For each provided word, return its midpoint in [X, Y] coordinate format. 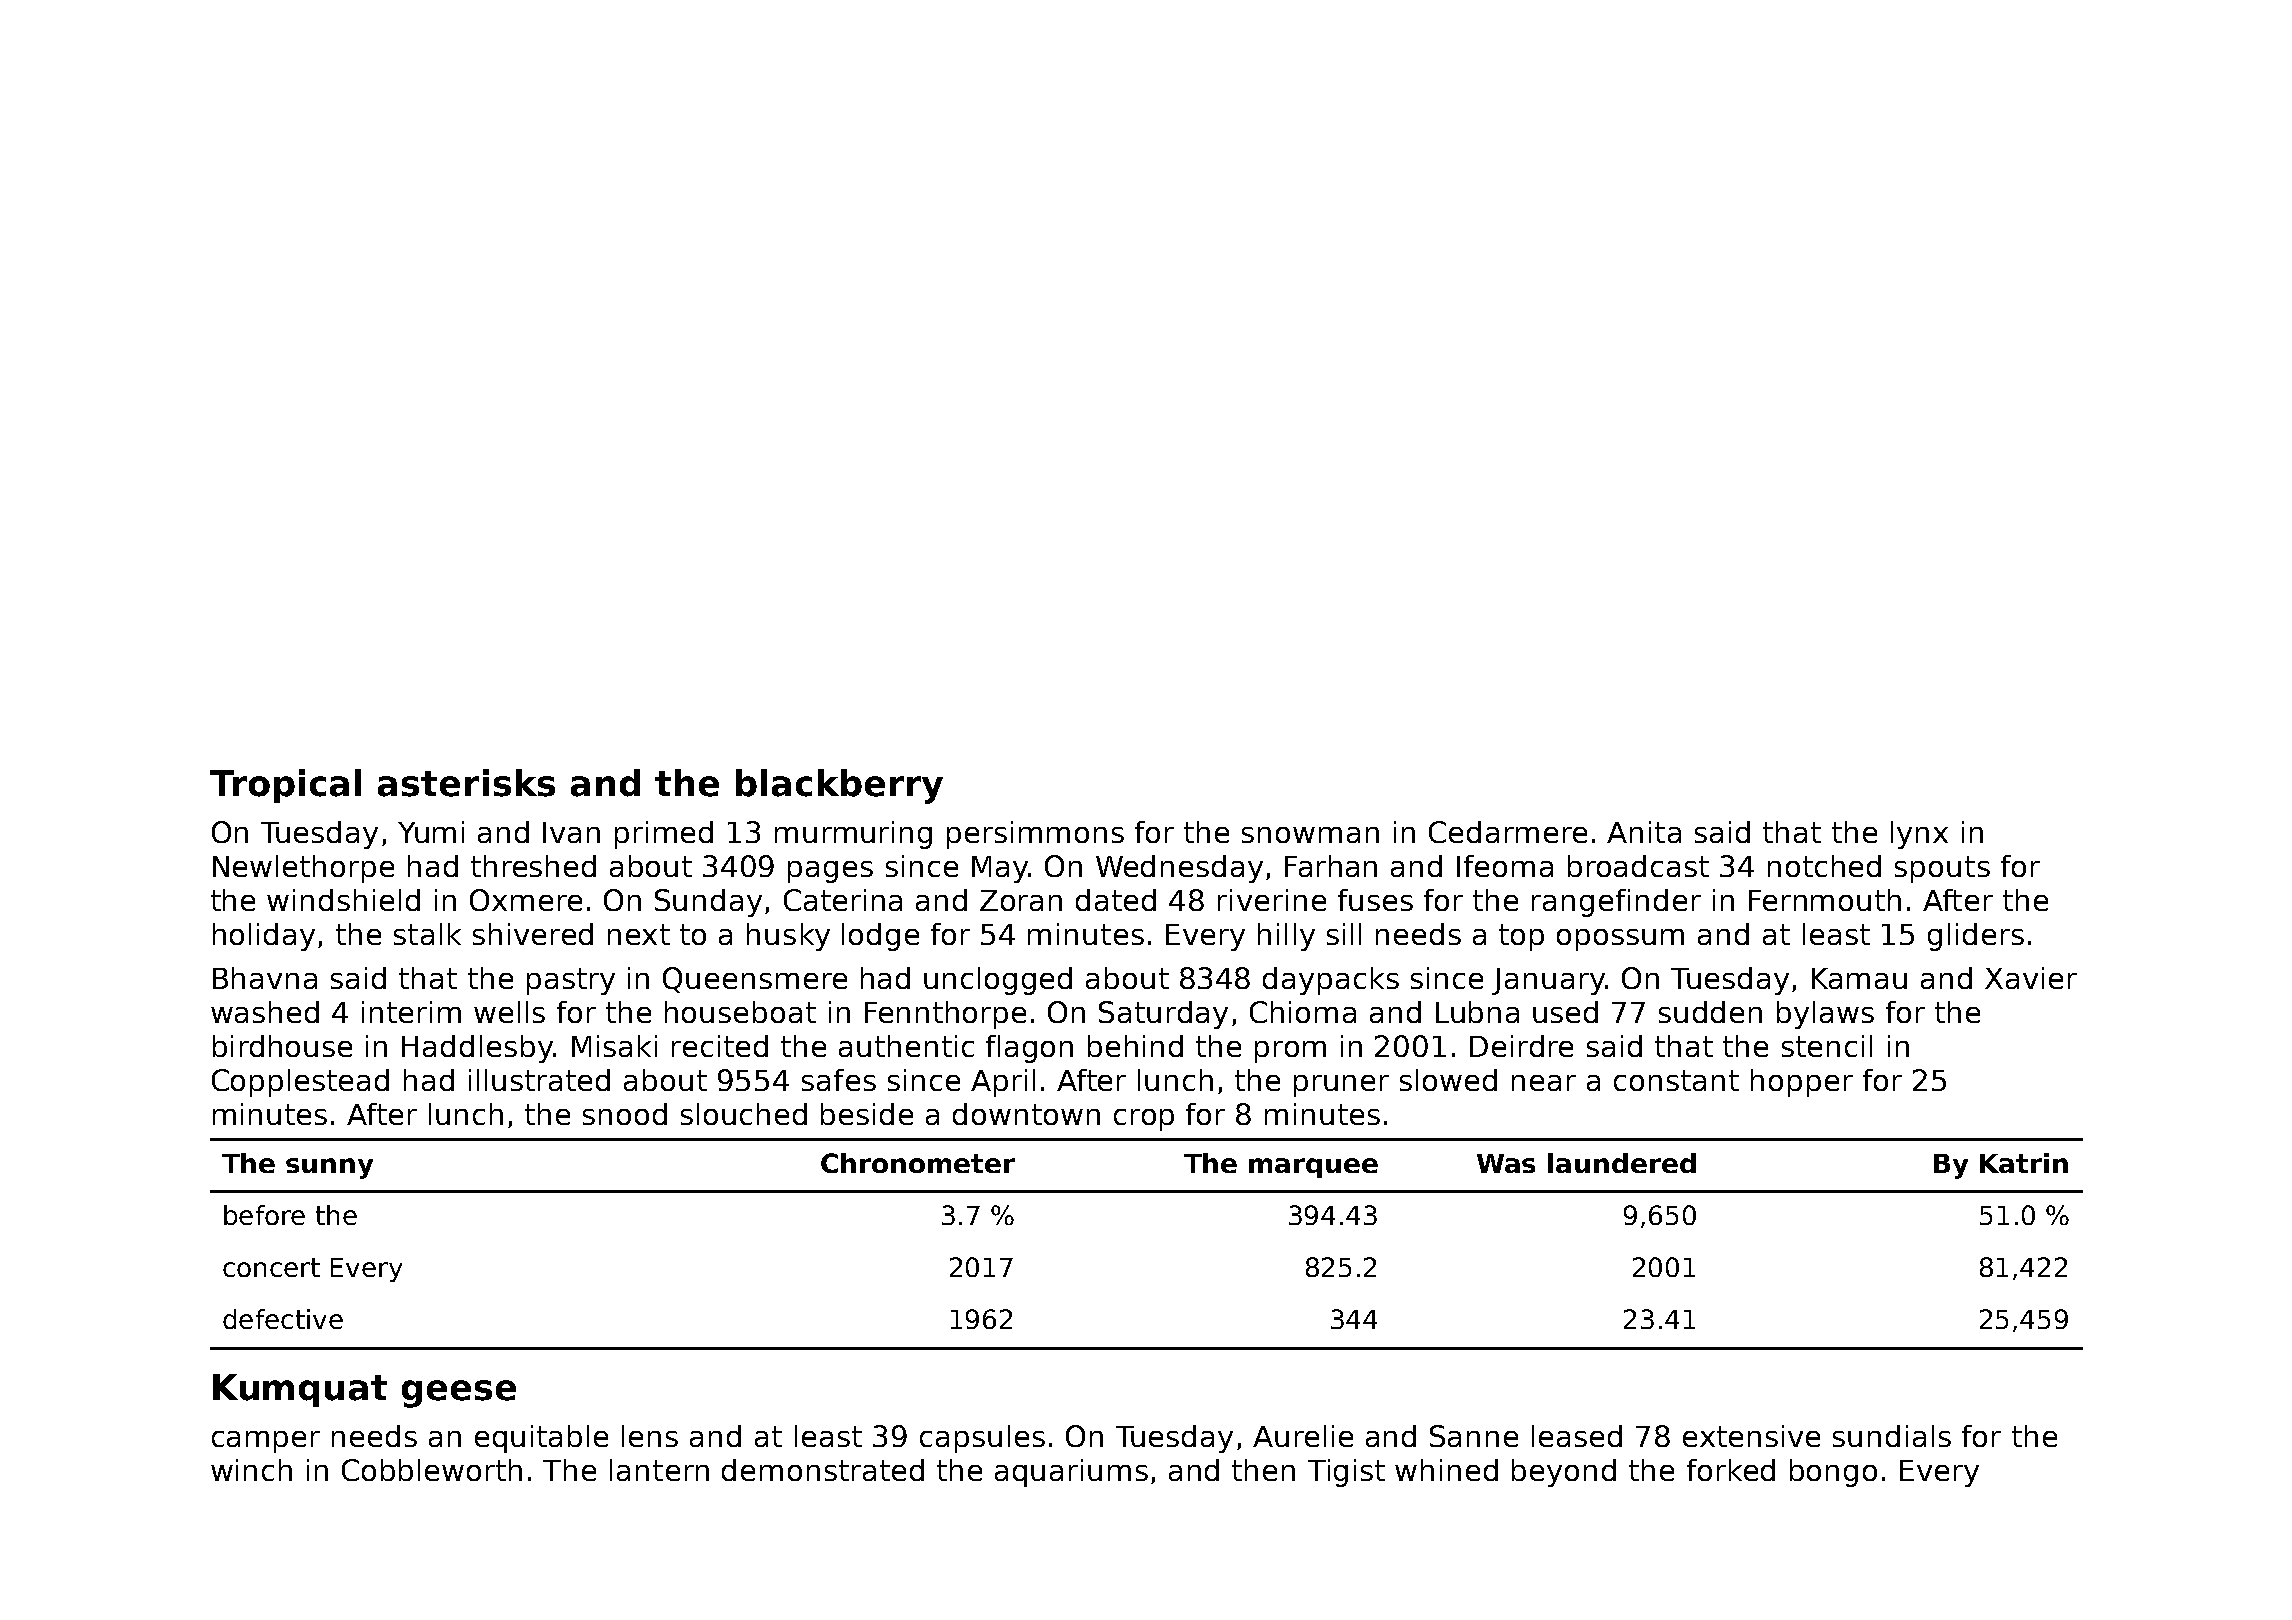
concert [271, 1267]
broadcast [1638, 866]
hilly [1286, 937]
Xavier [2031, 978]
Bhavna [265, 978]
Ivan [571, 832]
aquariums [1071, 1473]
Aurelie [1303, 1436]
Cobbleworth [432, 1470]
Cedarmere [1508, 832]
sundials [1892, 1436]
